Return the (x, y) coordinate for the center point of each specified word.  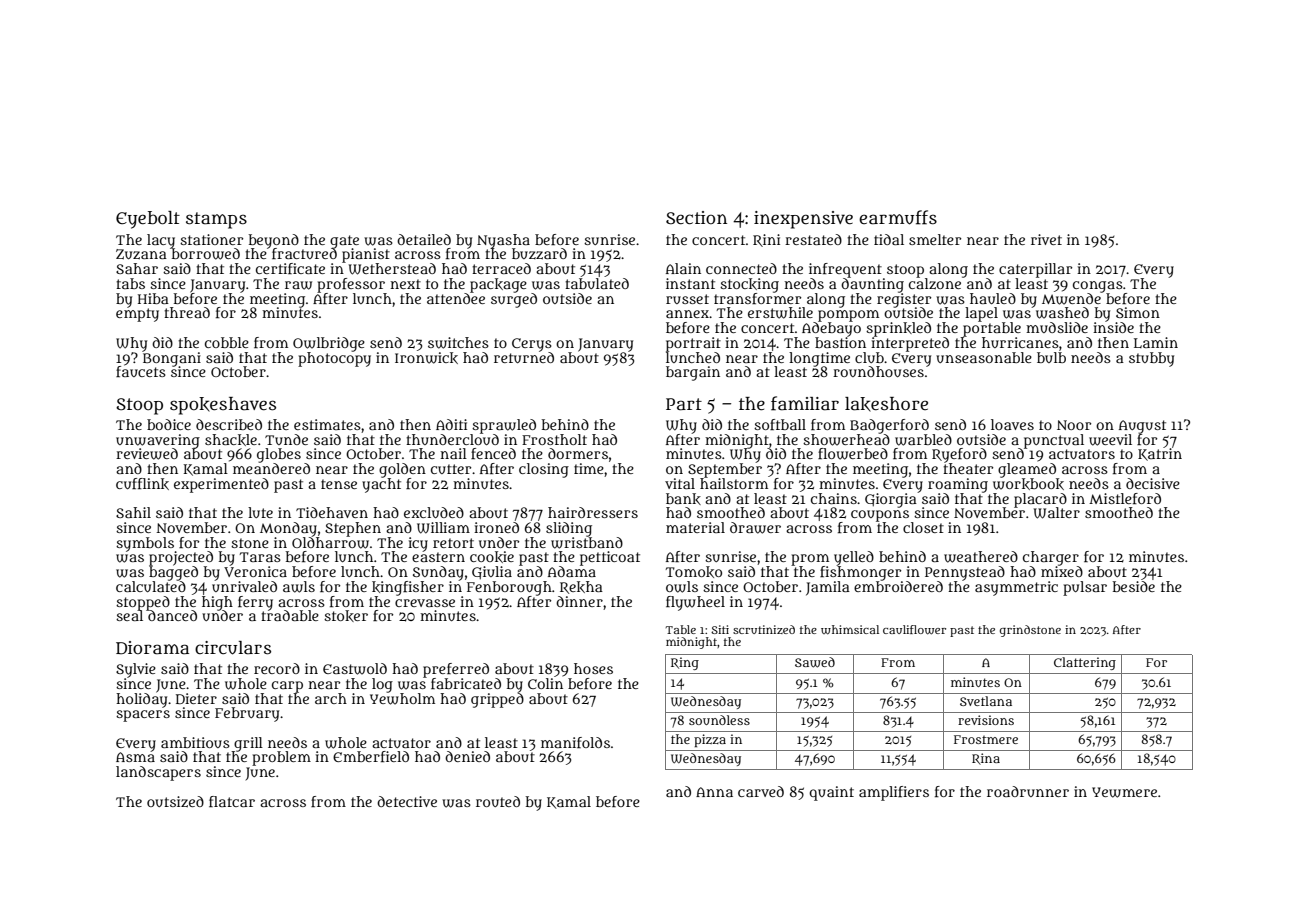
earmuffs (898, 217)
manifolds (575, 742)
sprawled (504, 426)
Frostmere (986, 739)
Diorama (152, 648)
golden (402, 470)
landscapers (158, 773)
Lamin (1156, 342)
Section (696, 217)
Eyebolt (148, 220)
